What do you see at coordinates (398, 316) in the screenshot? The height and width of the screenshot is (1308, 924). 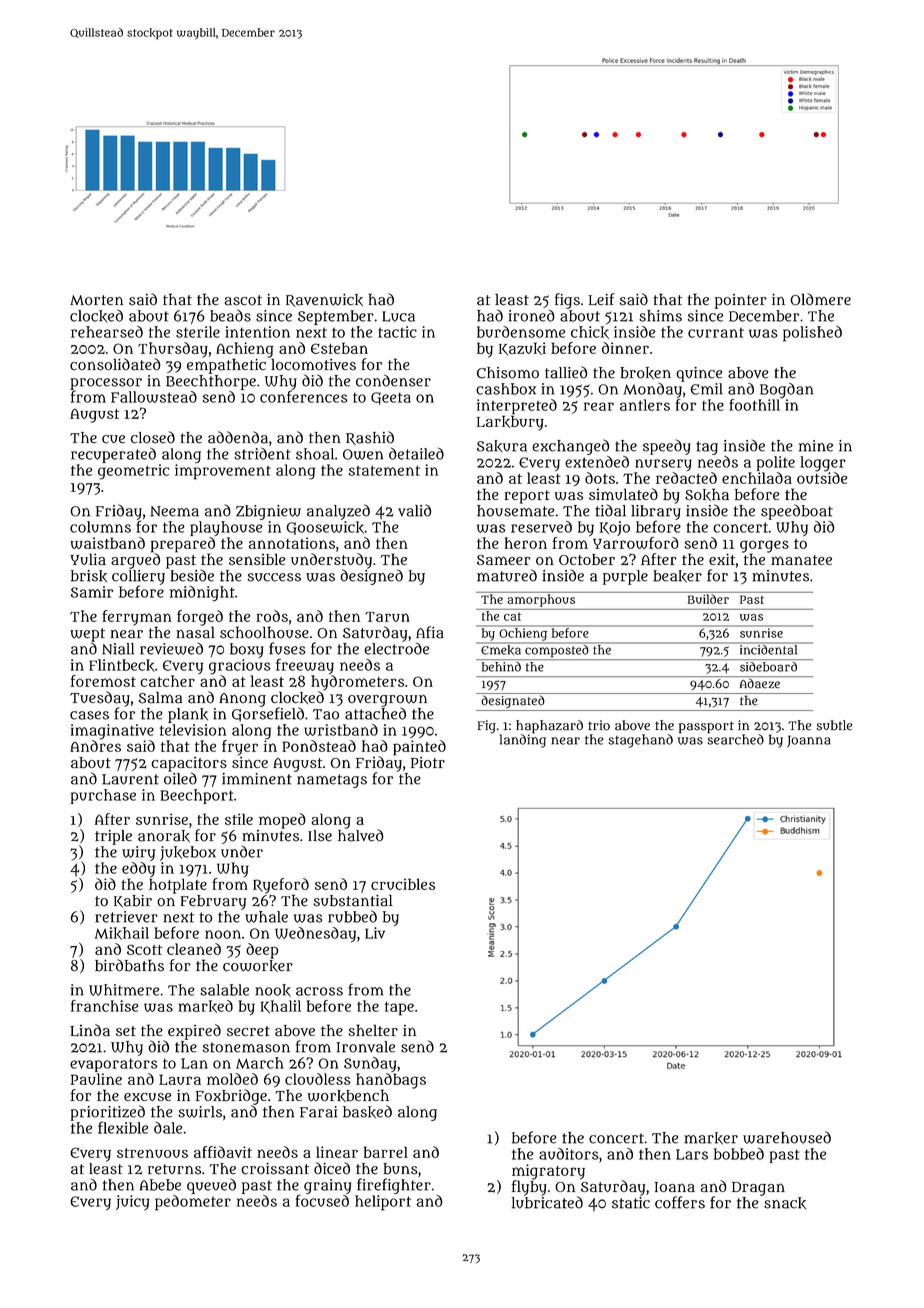 I see `Luca` at bounding box center [398, 316].
